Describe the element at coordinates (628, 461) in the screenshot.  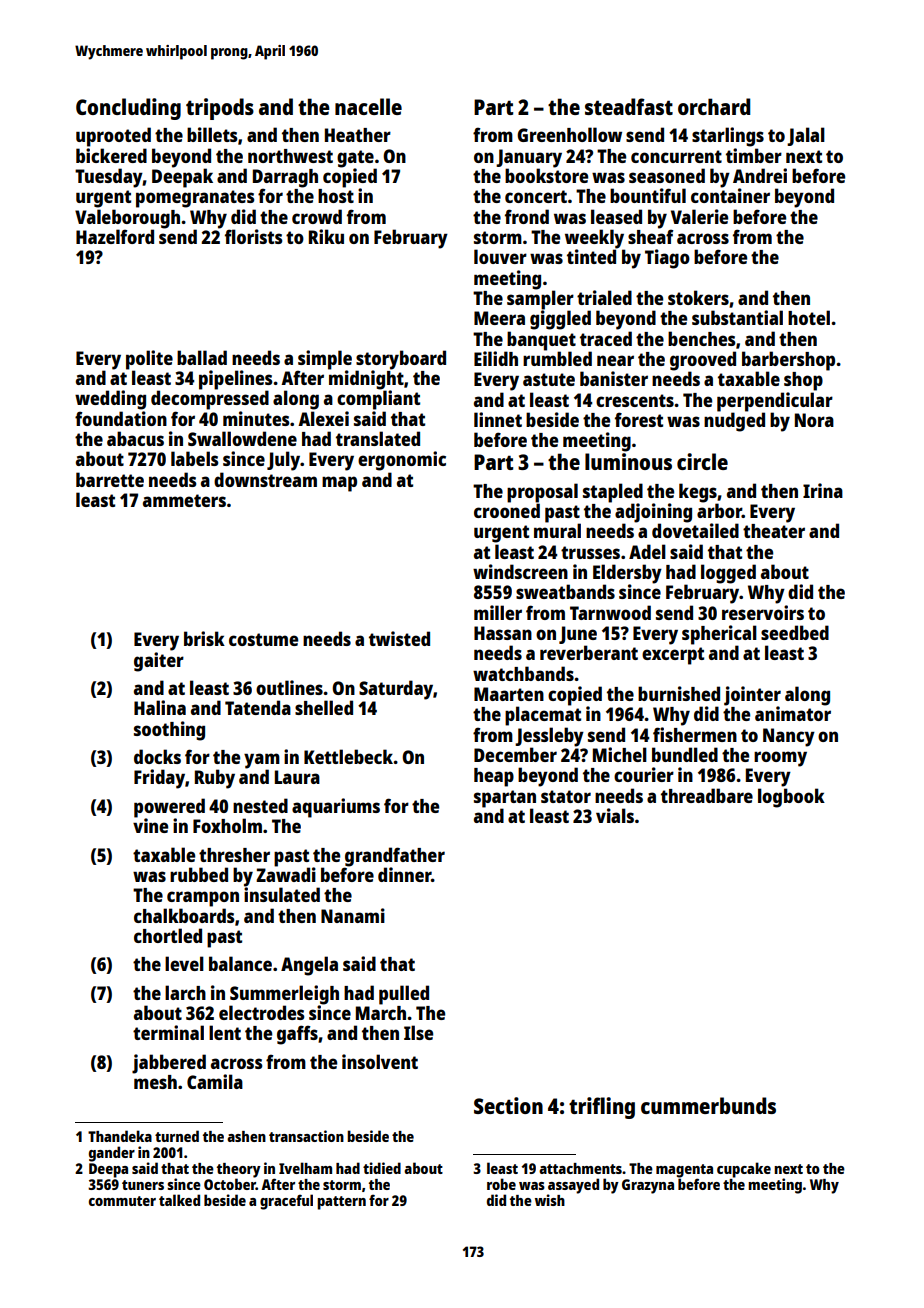
I see `luminous` at that location.
